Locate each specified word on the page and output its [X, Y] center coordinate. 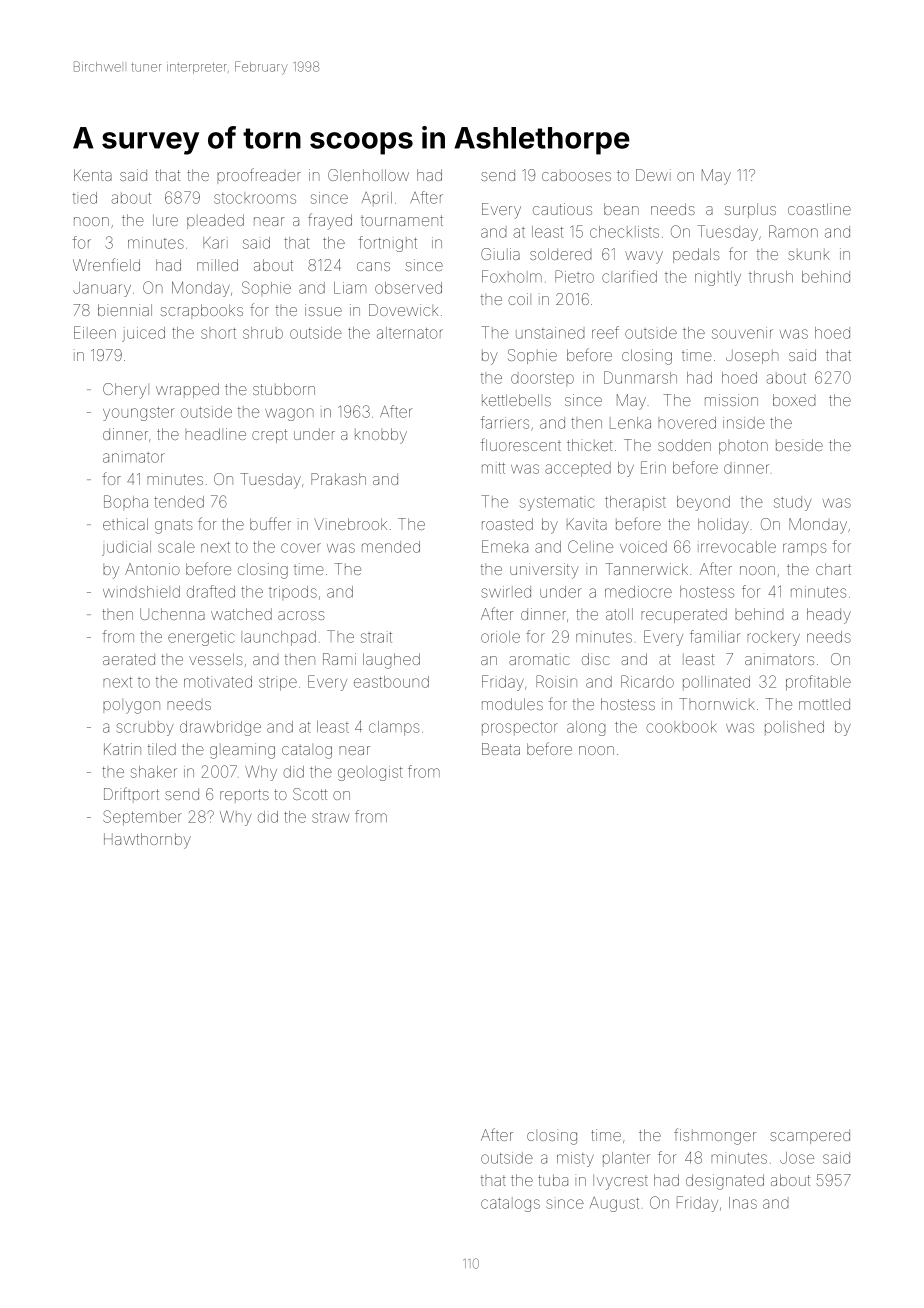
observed [408, 288]
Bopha [126, 502]
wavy [644, 257]
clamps [394, 728]
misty [575, 1159]
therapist [635, 503]
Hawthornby [147, 841]
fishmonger [715, 1136]
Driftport [131, 795]
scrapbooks [202, 311]
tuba [553, 1180]
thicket [590, 445]
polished [794, 728]
